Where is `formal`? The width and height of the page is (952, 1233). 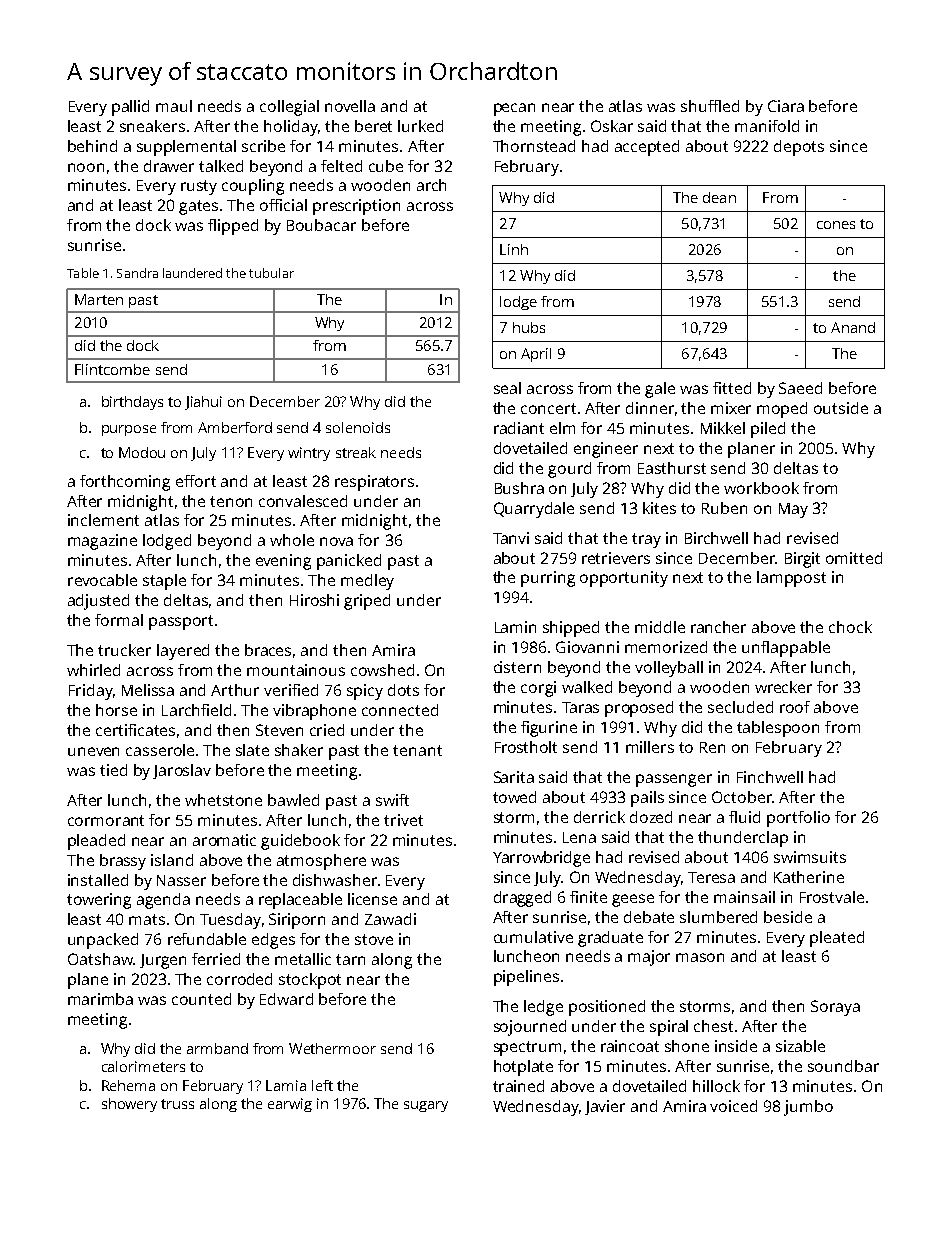 formal is located at coordinates (119, 620).
